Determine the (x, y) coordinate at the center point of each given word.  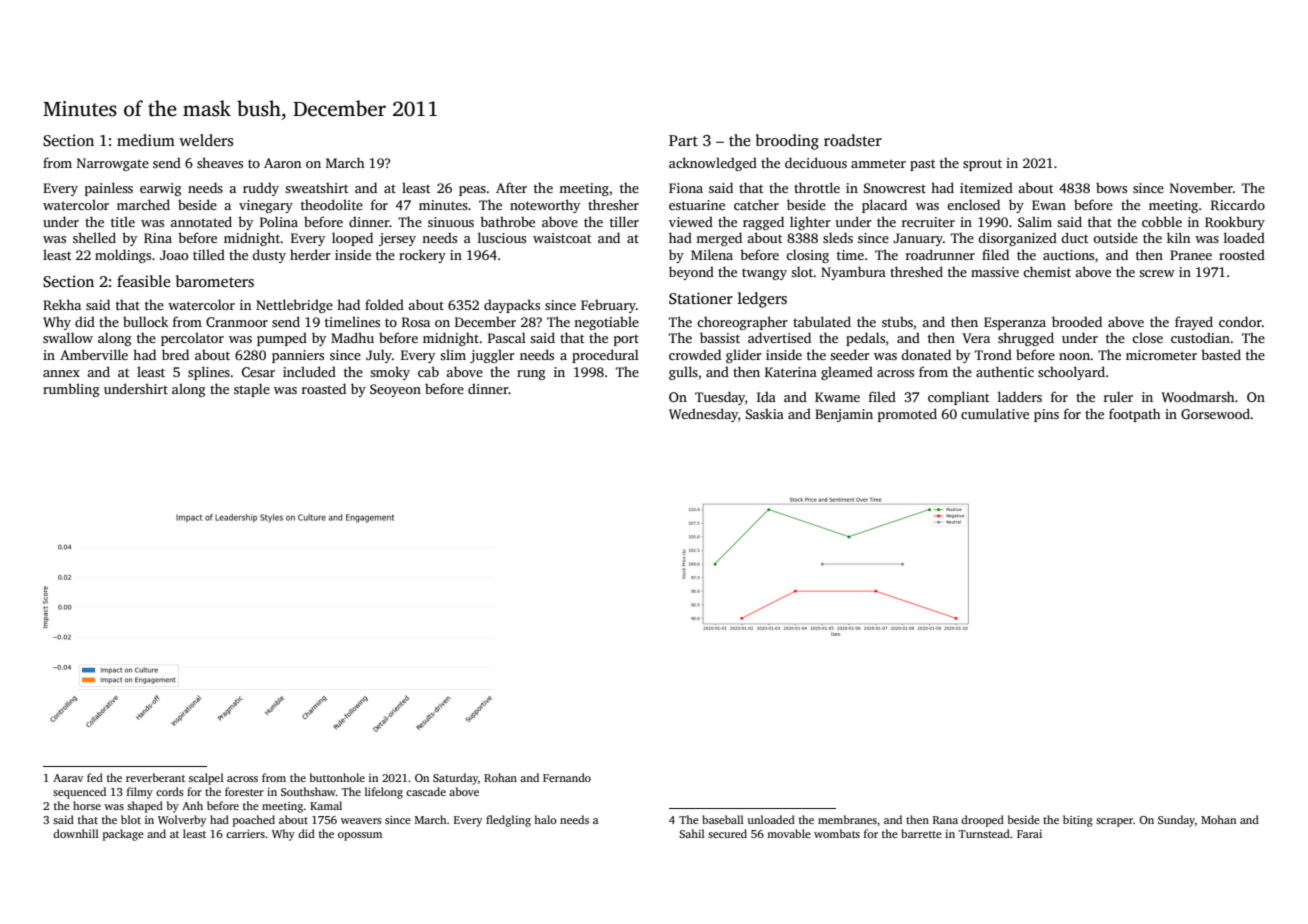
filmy (140, 793)
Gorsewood (1215, 413)
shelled (94, 237)
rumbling (71, 390)
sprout (982, 165)
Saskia (765, 414)
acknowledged (713, 164)
